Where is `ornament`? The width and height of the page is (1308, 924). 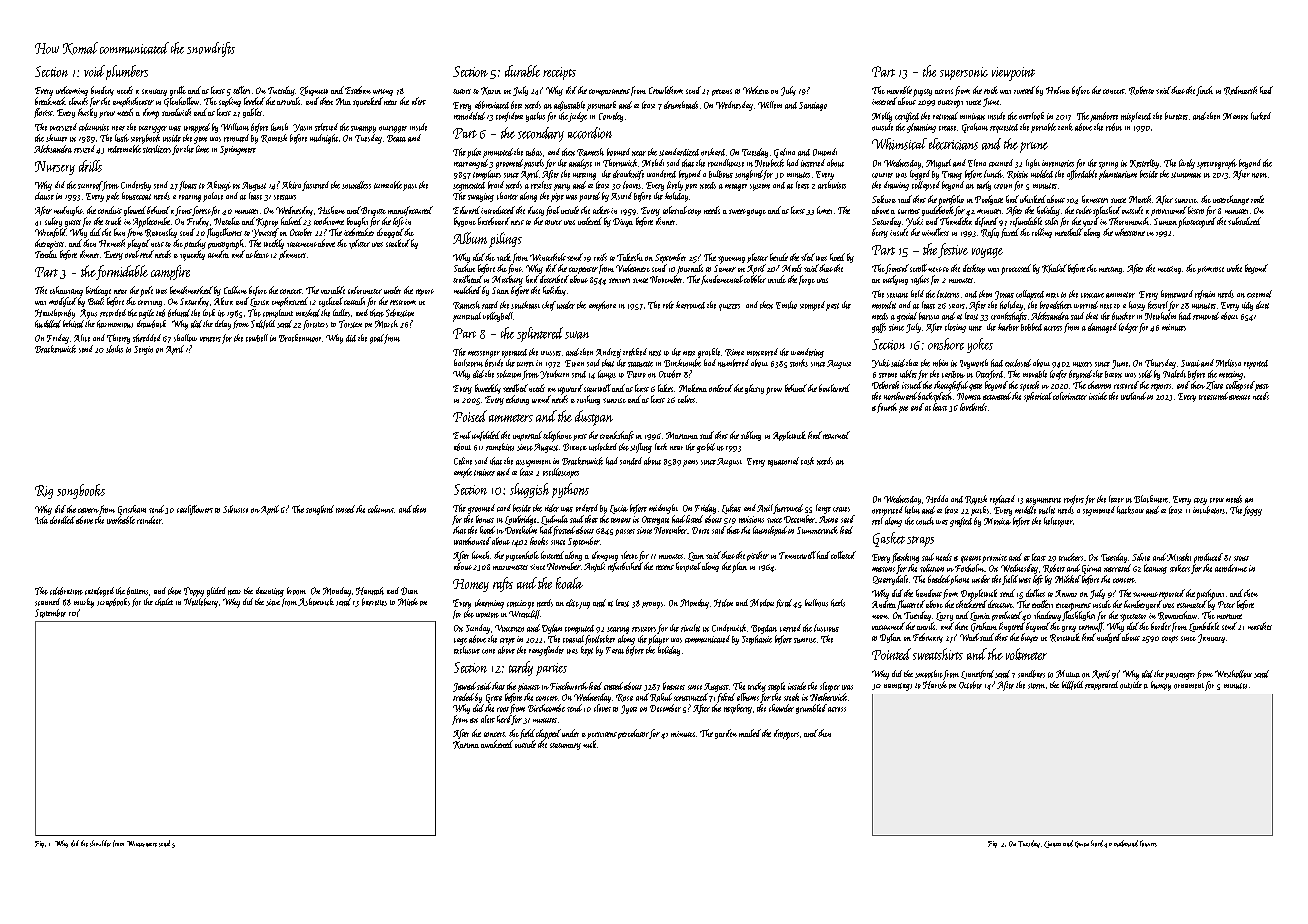
ornament is located at coordinates (1189, 686).
